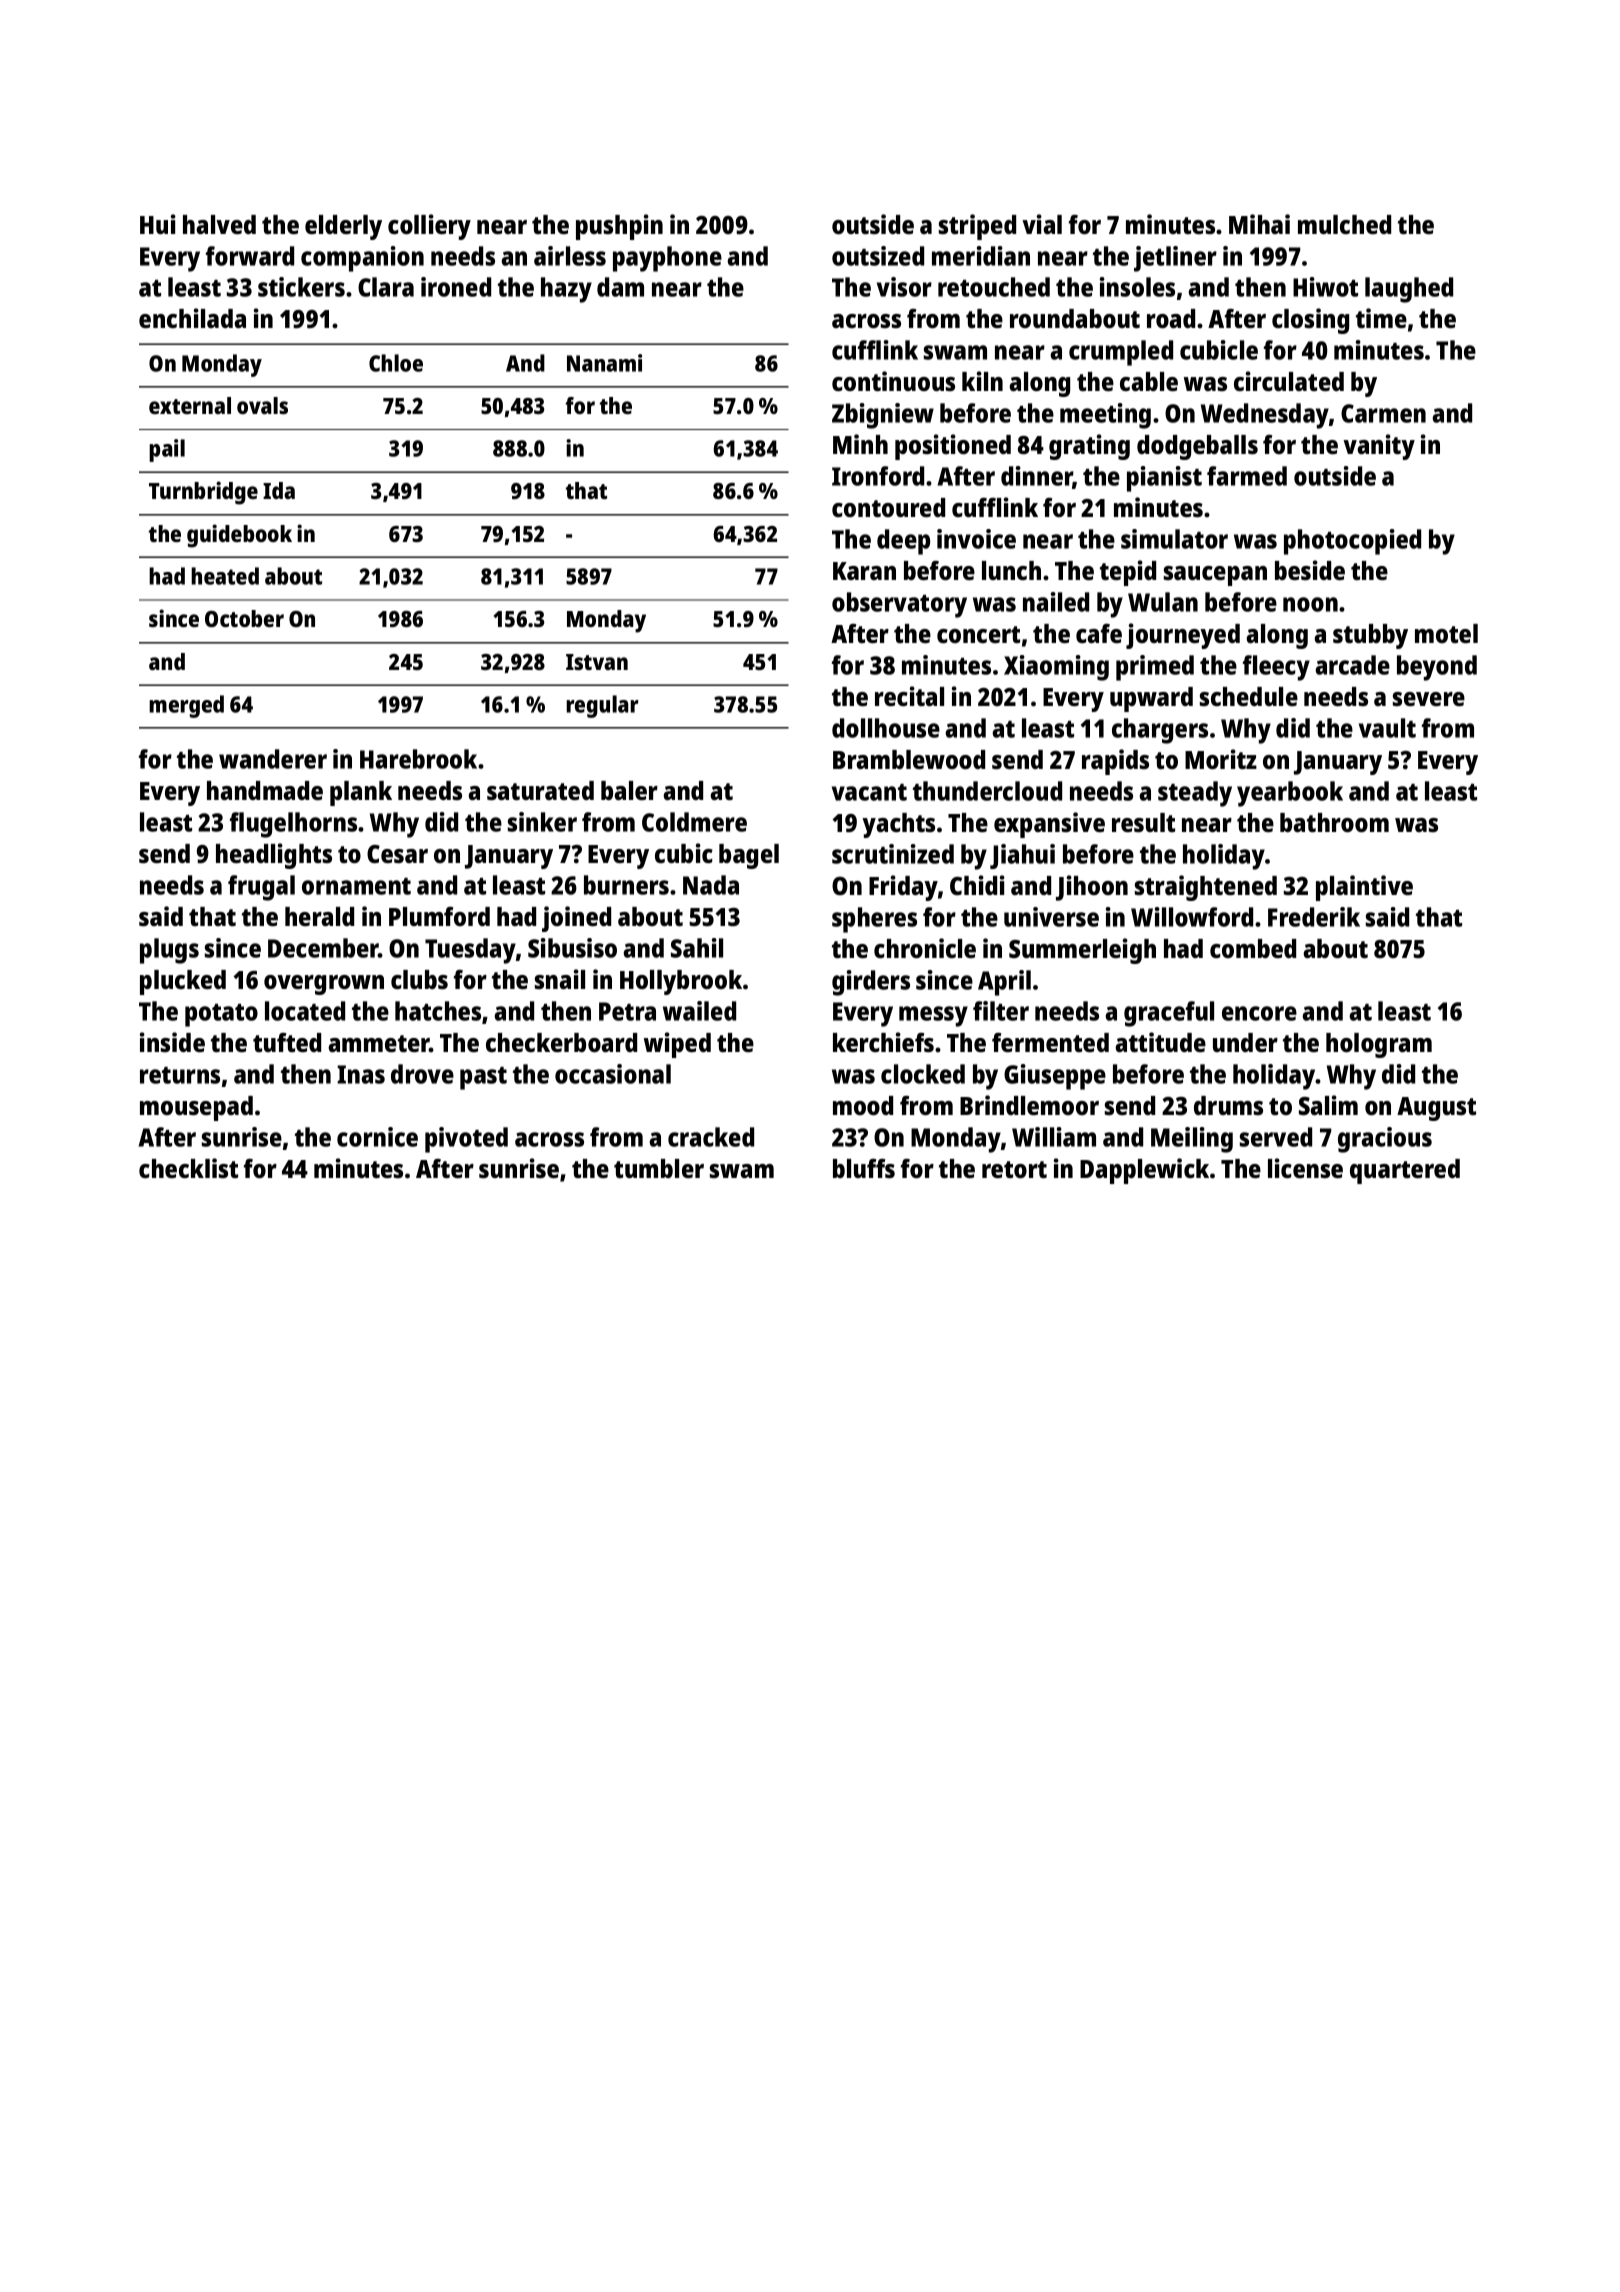  I want to click on elderly, so click(343, 227).
